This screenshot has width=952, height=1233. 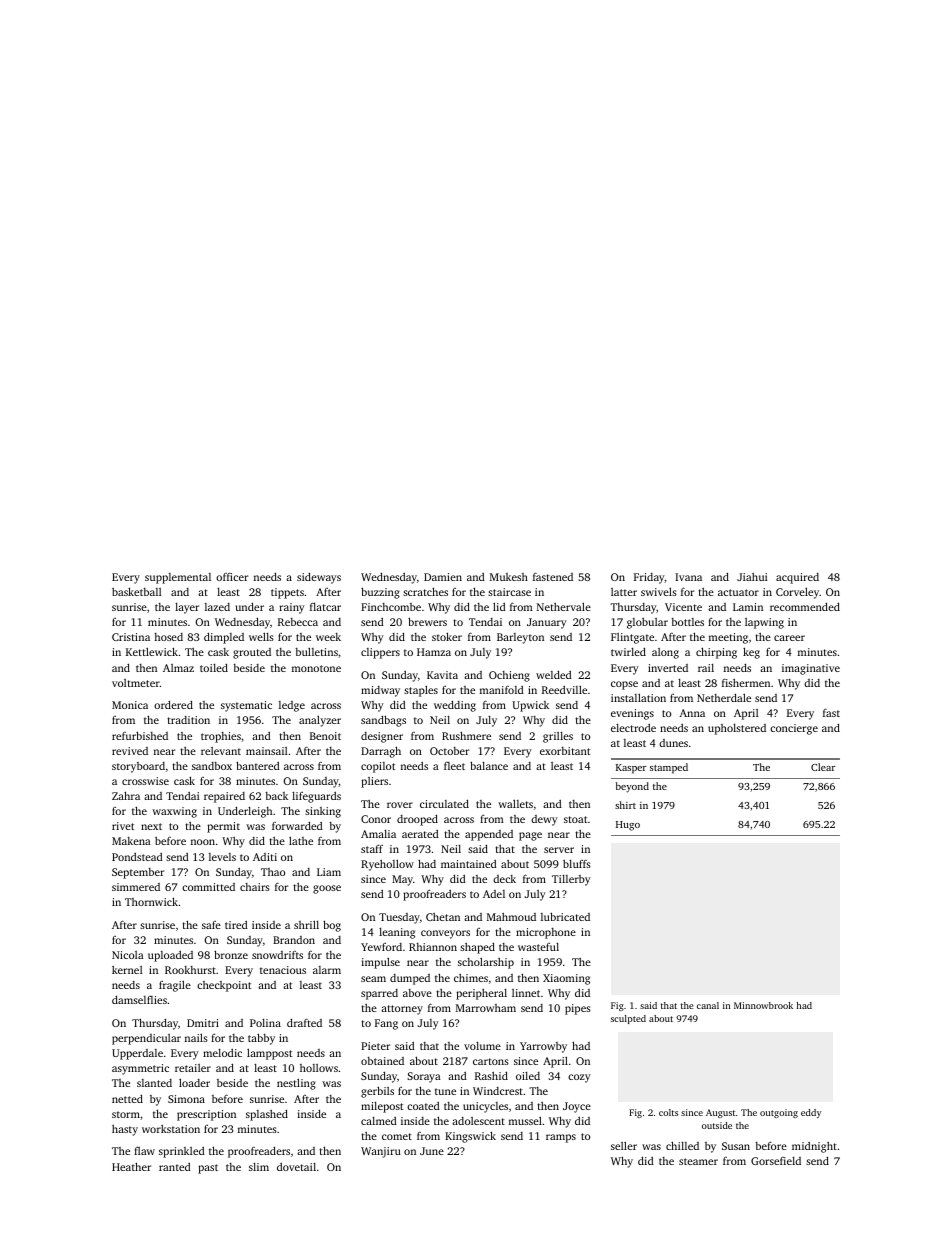 I want to click on eddy, so click(x=811, y=1113).
